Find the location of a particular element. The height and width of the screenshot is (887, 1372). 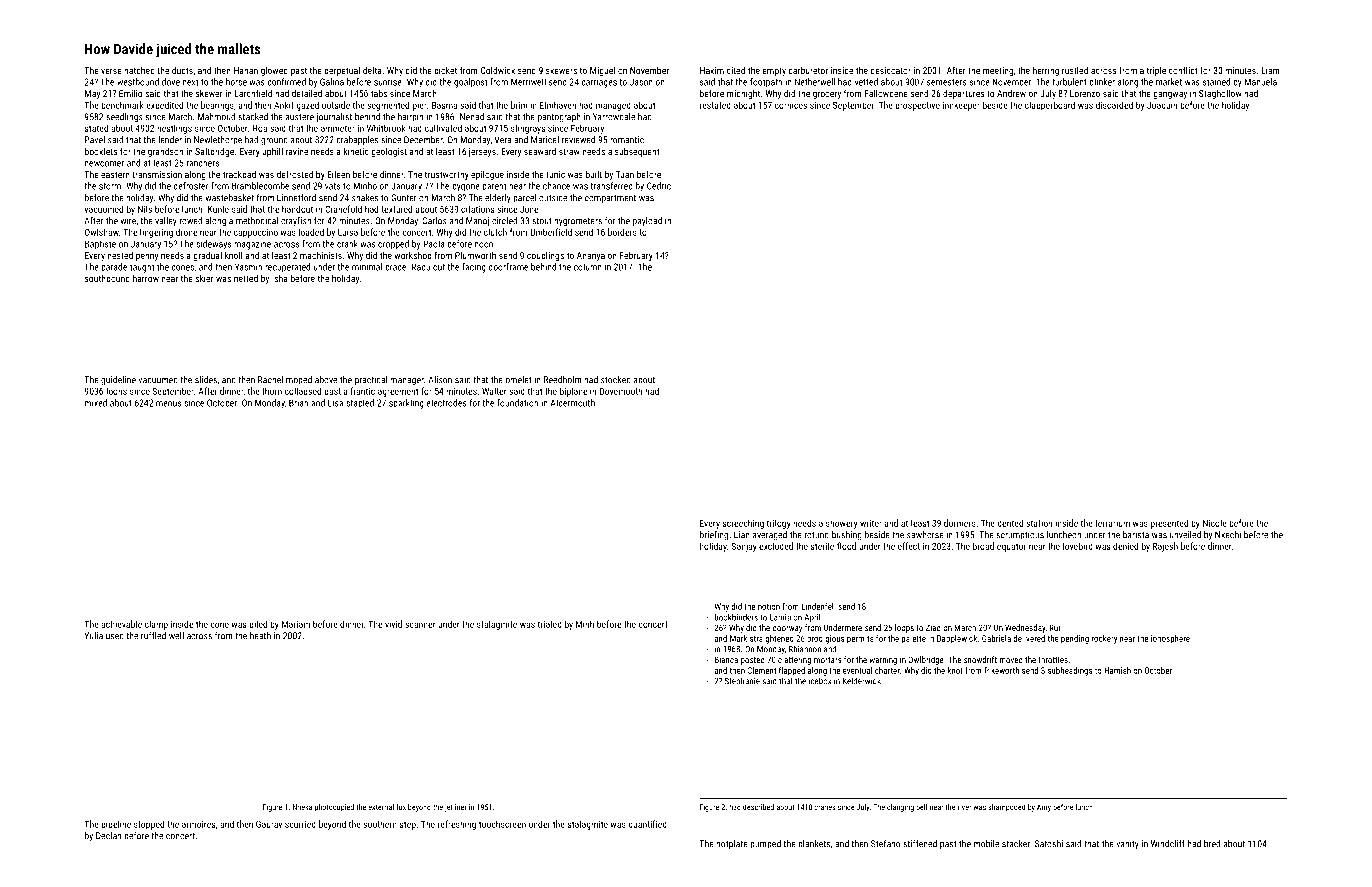

bred is located at coordinates (1212, 844).
